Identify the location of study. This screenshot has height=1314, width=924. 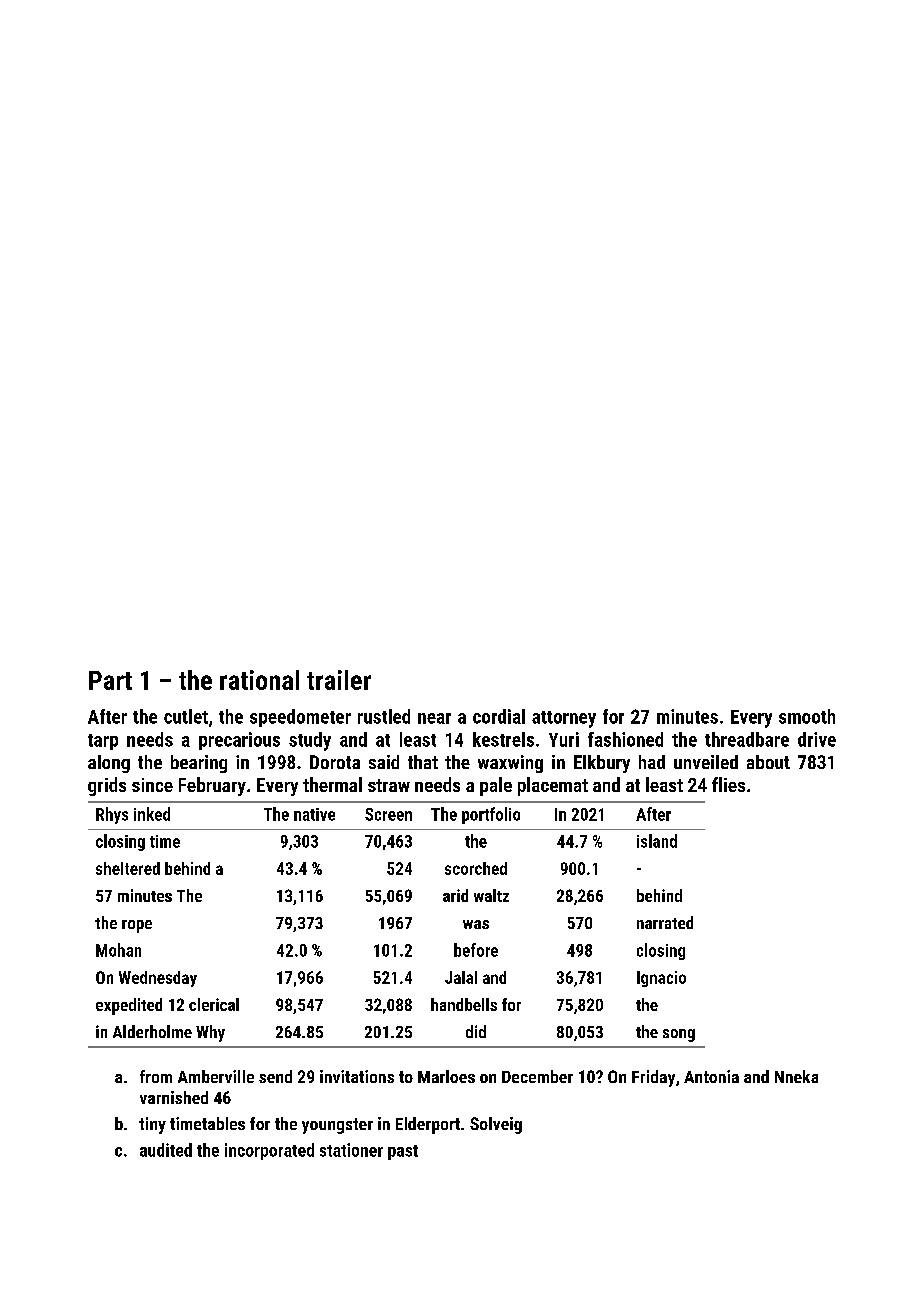
(310, 741).
